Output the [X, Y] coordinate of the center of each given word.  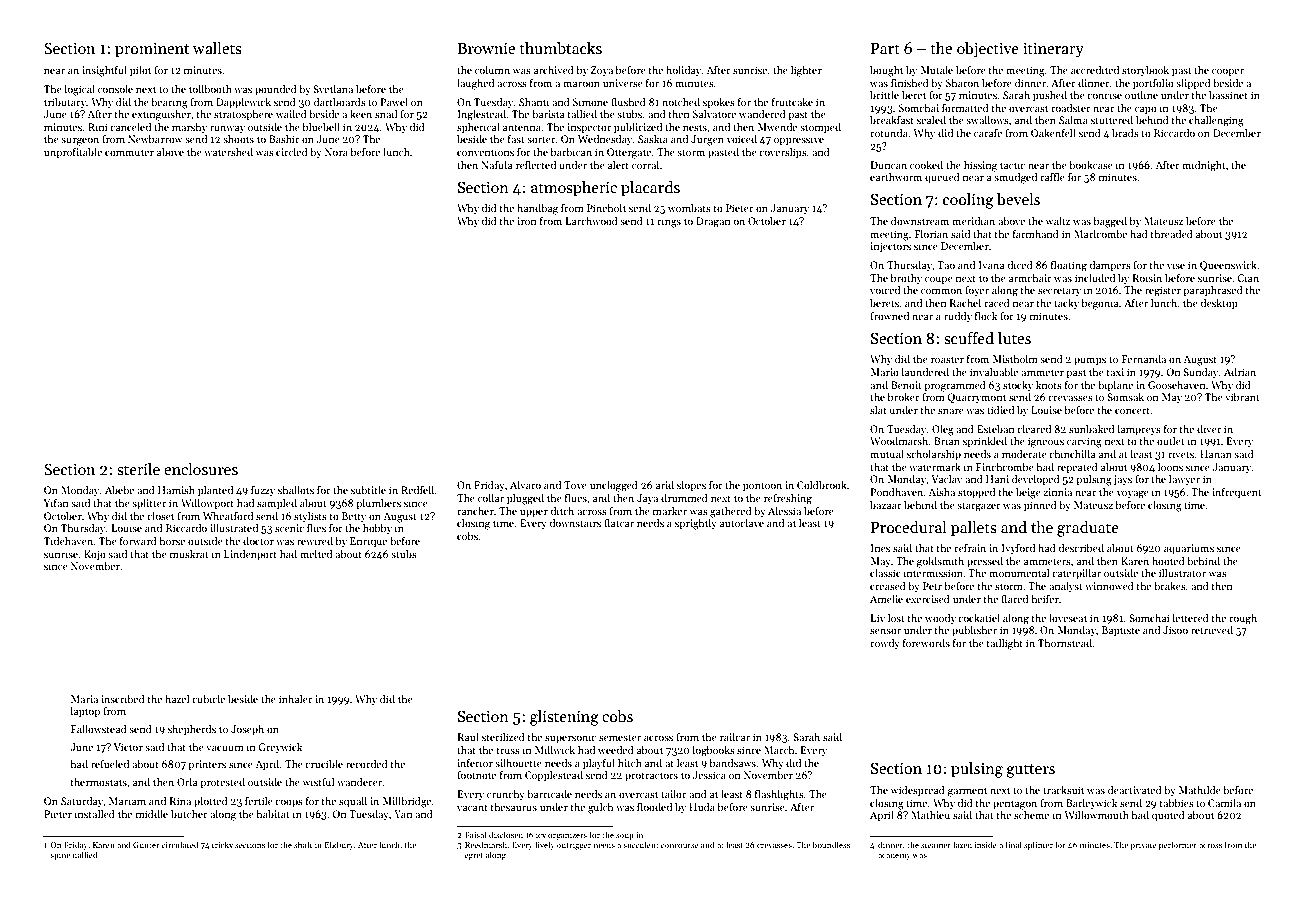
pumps [1090, 361]
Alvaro [525, 485]
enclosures [201, 469]
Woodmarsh [899, 441]
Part [885, 48]
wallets [217, 48]
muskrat [189, 554]
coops [289, 803]
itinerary [1053, 50]
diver [1209, 429]
